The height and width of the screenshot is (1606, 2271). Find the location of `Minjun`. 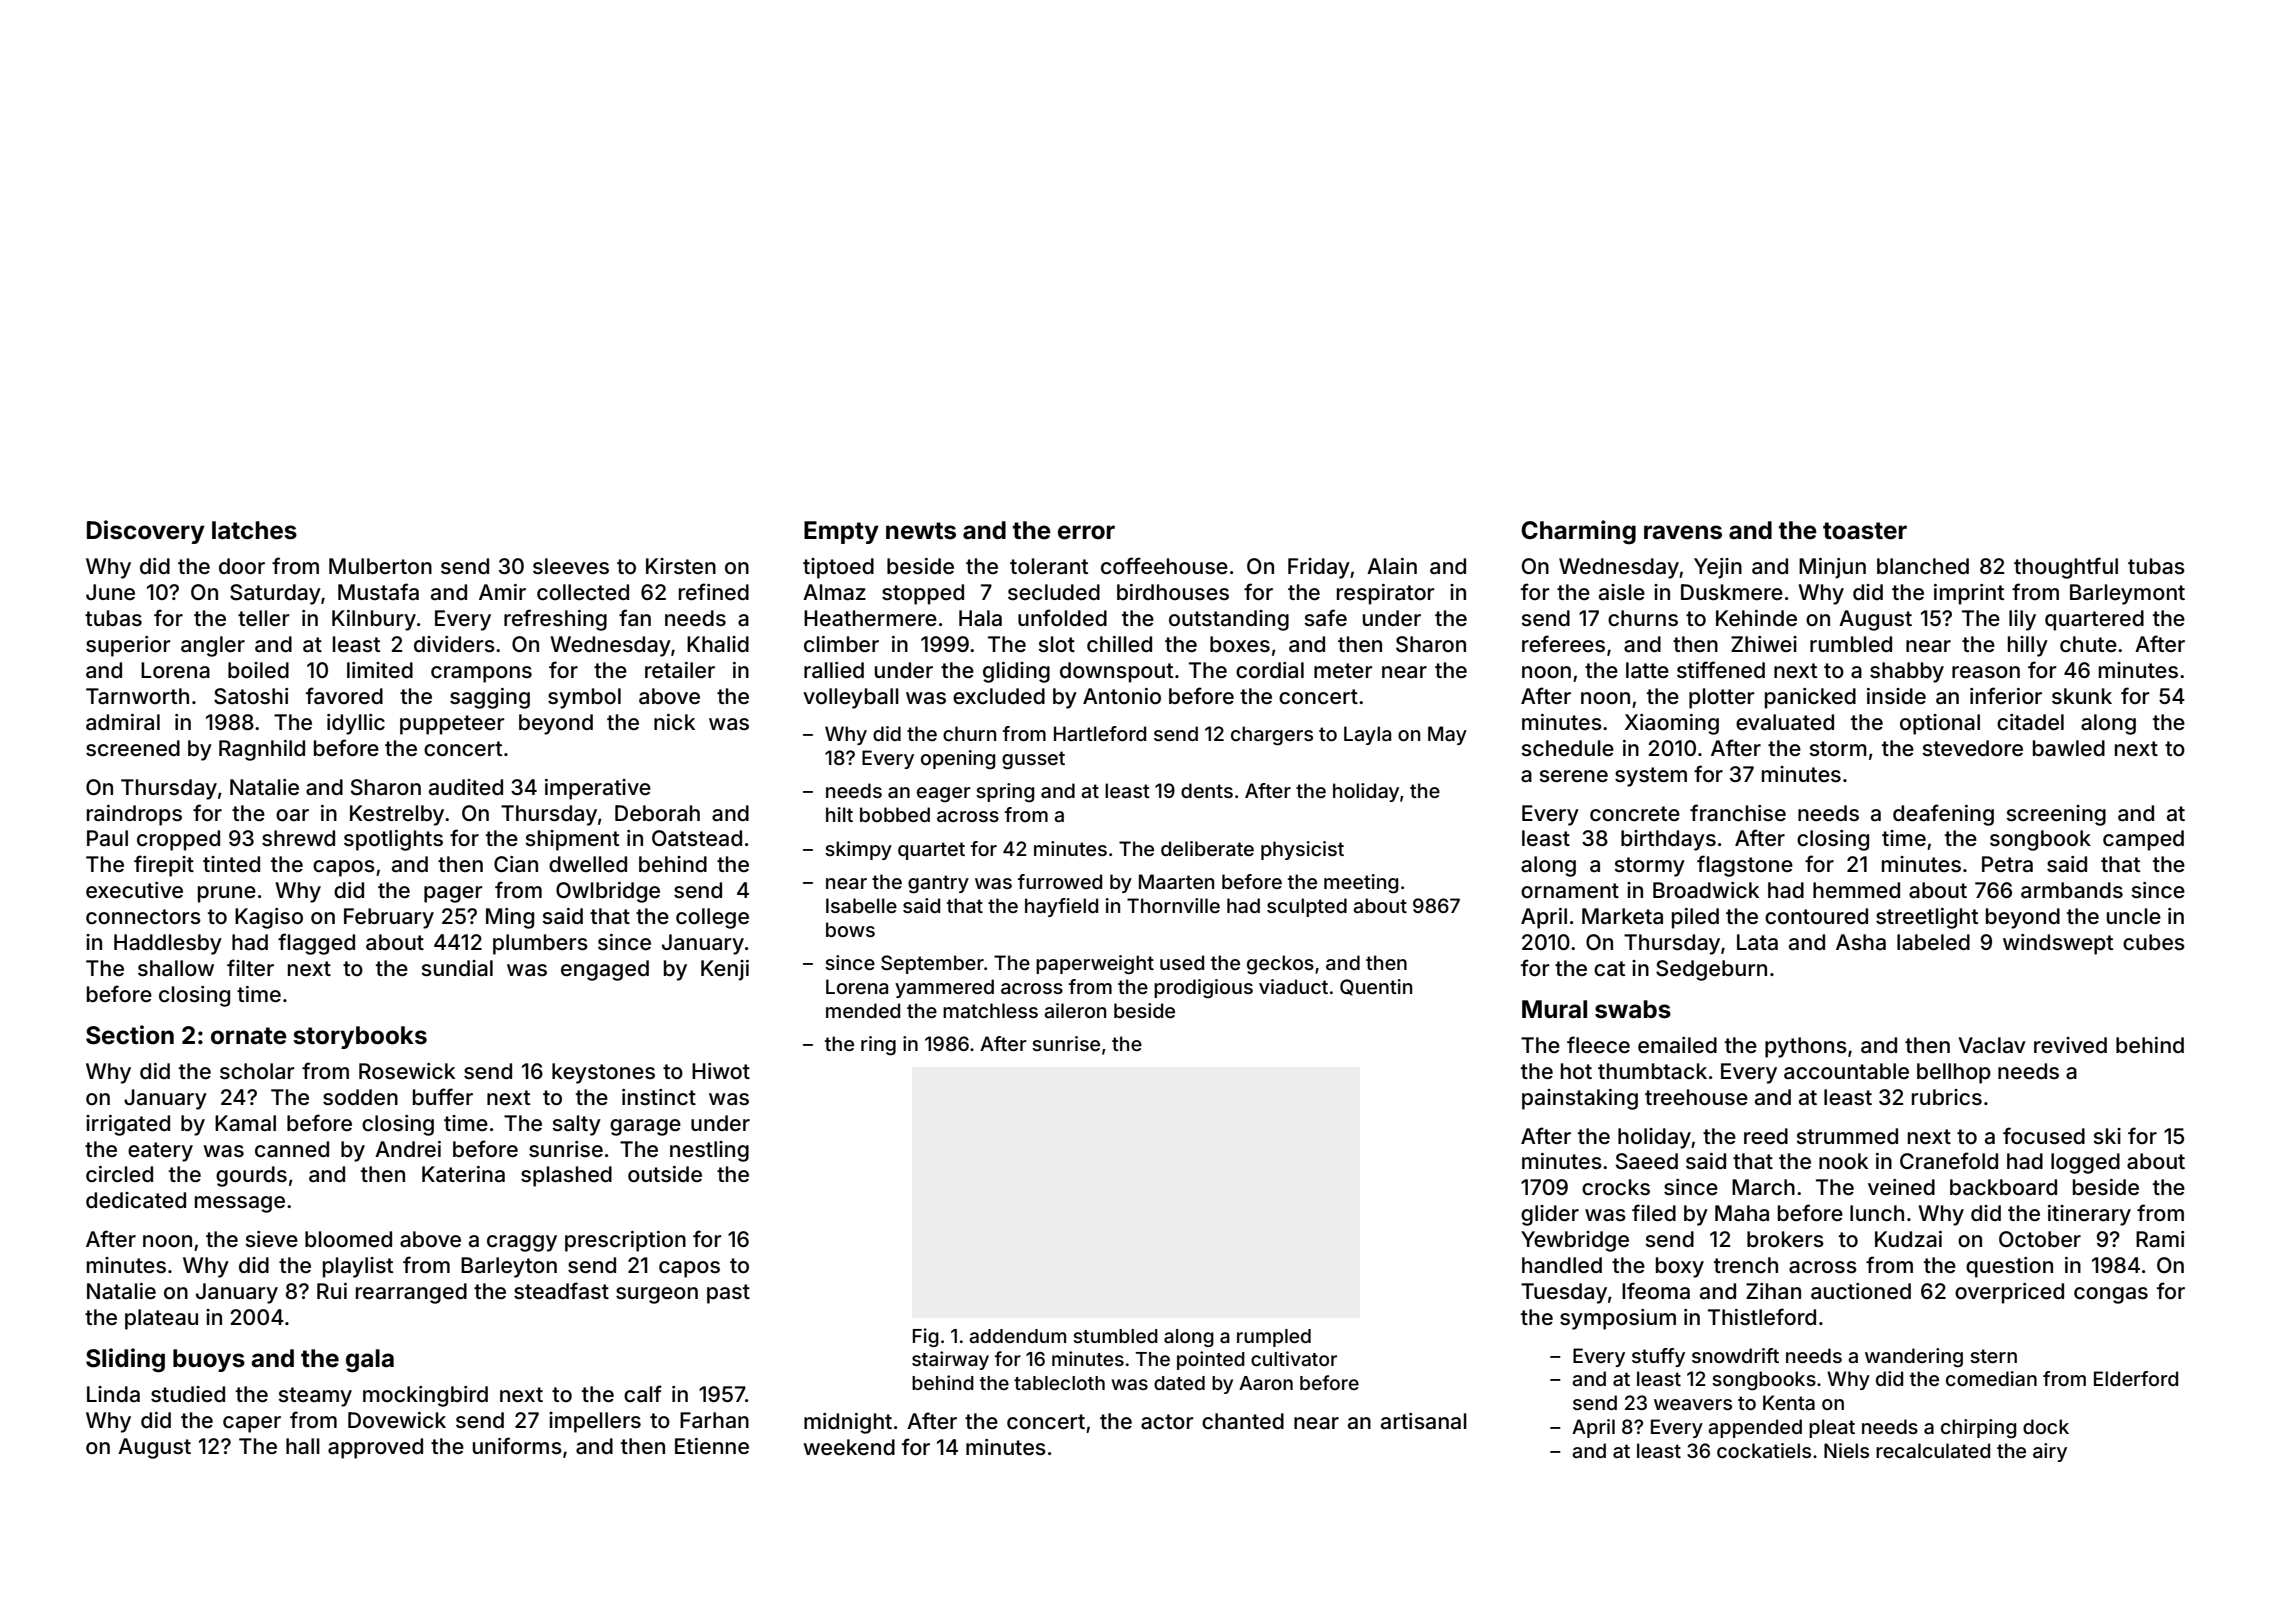

Minjun is located at coordinates (1832, 568).
